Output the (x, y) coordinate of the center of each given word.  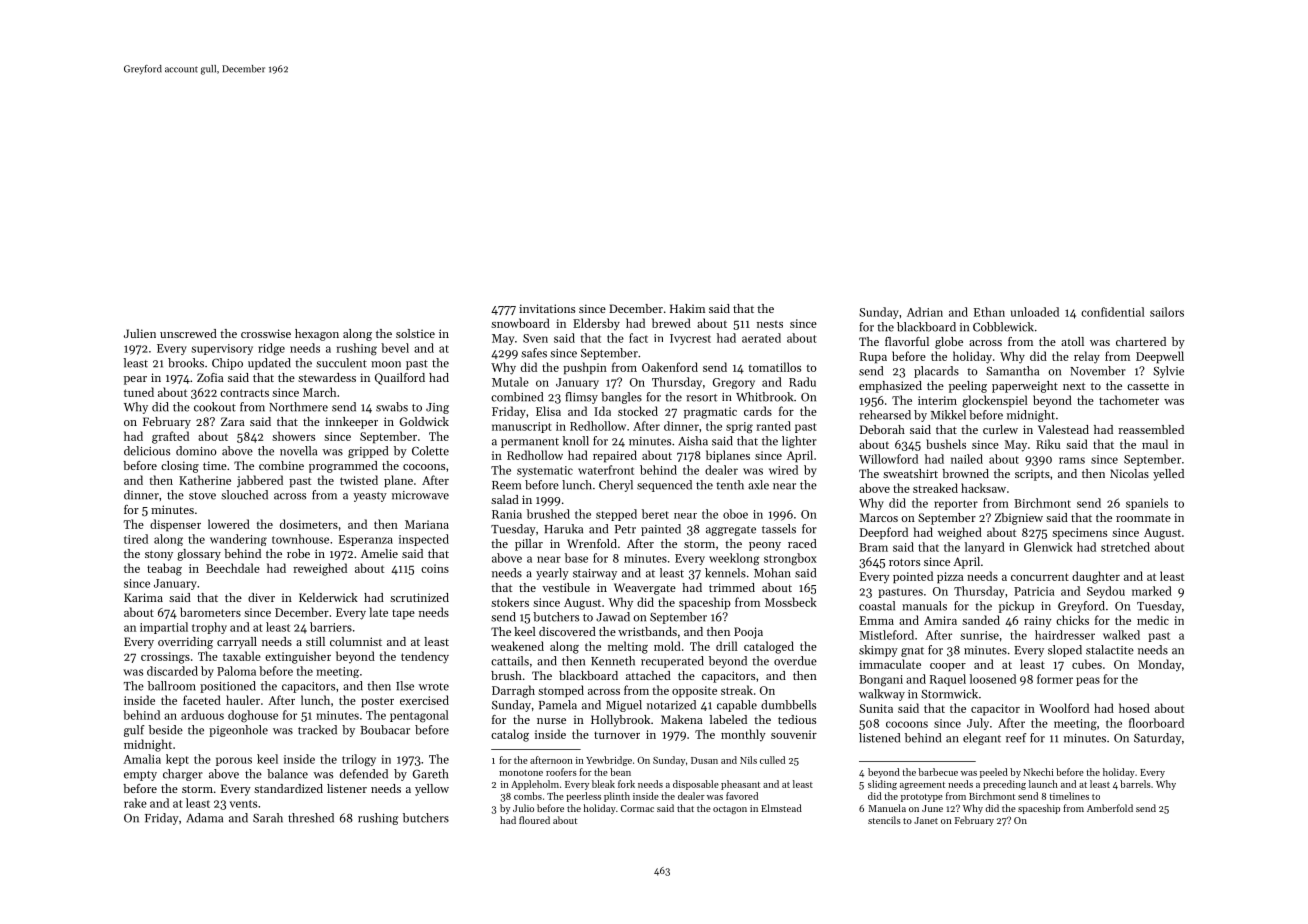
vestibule (566, 587)
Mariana (427, 524)
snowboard (520, 323)
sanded (981, 620)
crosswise (266, 333)
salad (505, 499)
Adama (204, 818)
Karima (143, 597)
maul (1155, 444)
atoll (1072, 341)
